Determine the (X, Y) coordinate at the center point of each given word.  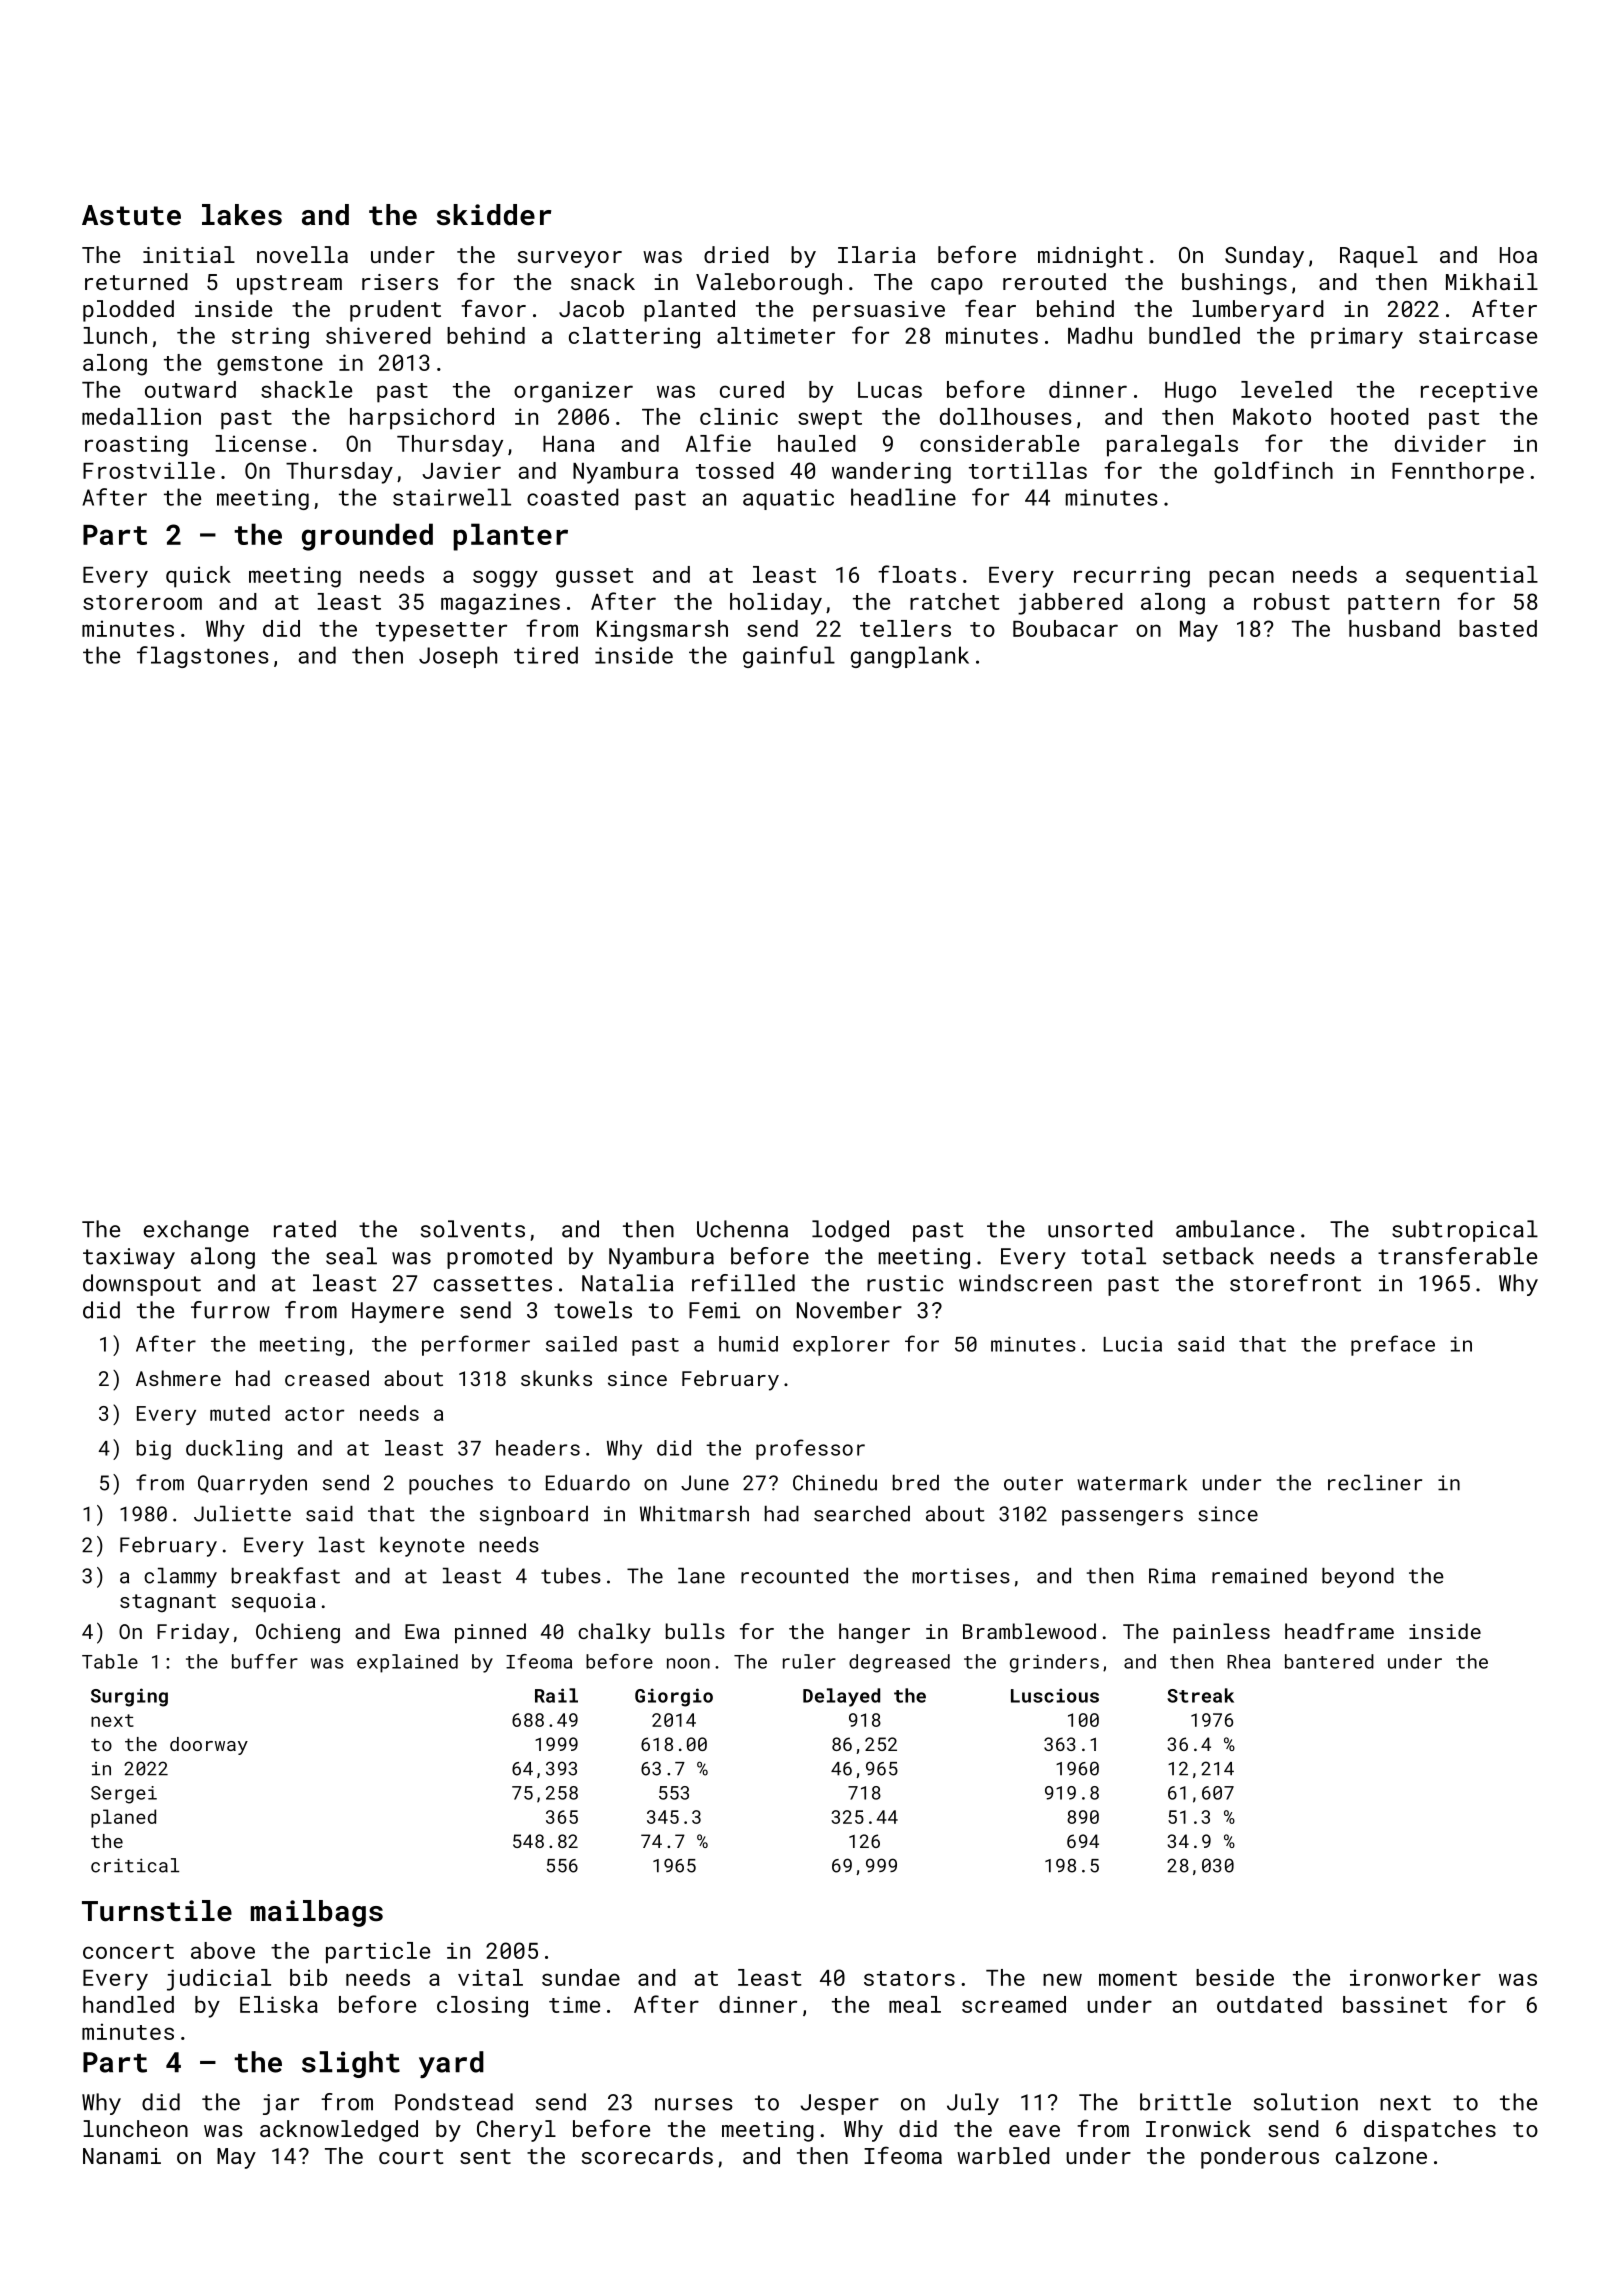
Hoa (1518, 255)
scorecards (647, 2155)
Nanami (122, 2156)
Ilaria (876, 254)
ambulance (1235, 1229)
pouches (451, 1485)
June (705, 1483)
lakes (242, 215)
